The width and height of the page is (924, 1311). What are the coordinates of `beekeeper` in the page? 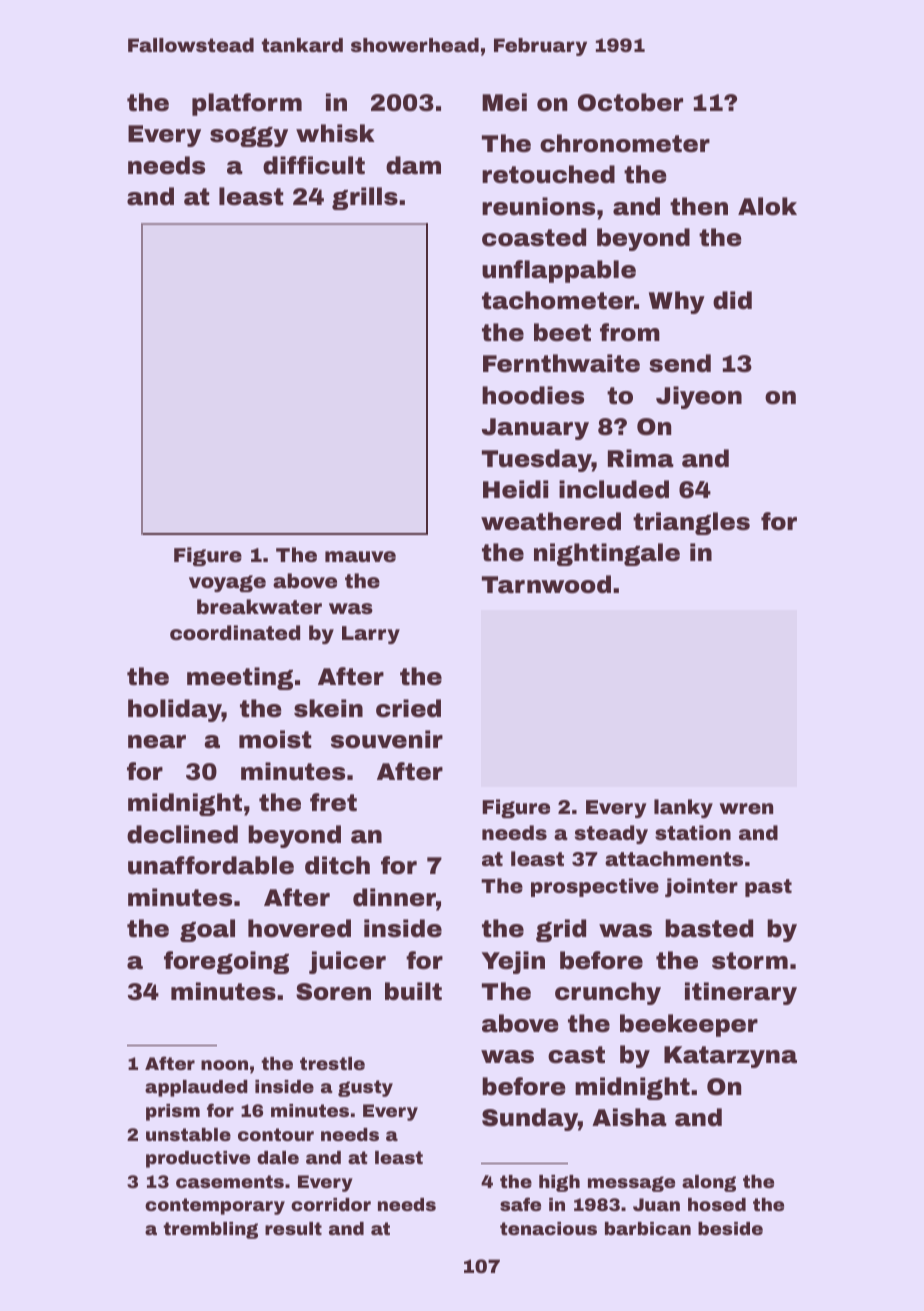 It's located at (689, 1025).
